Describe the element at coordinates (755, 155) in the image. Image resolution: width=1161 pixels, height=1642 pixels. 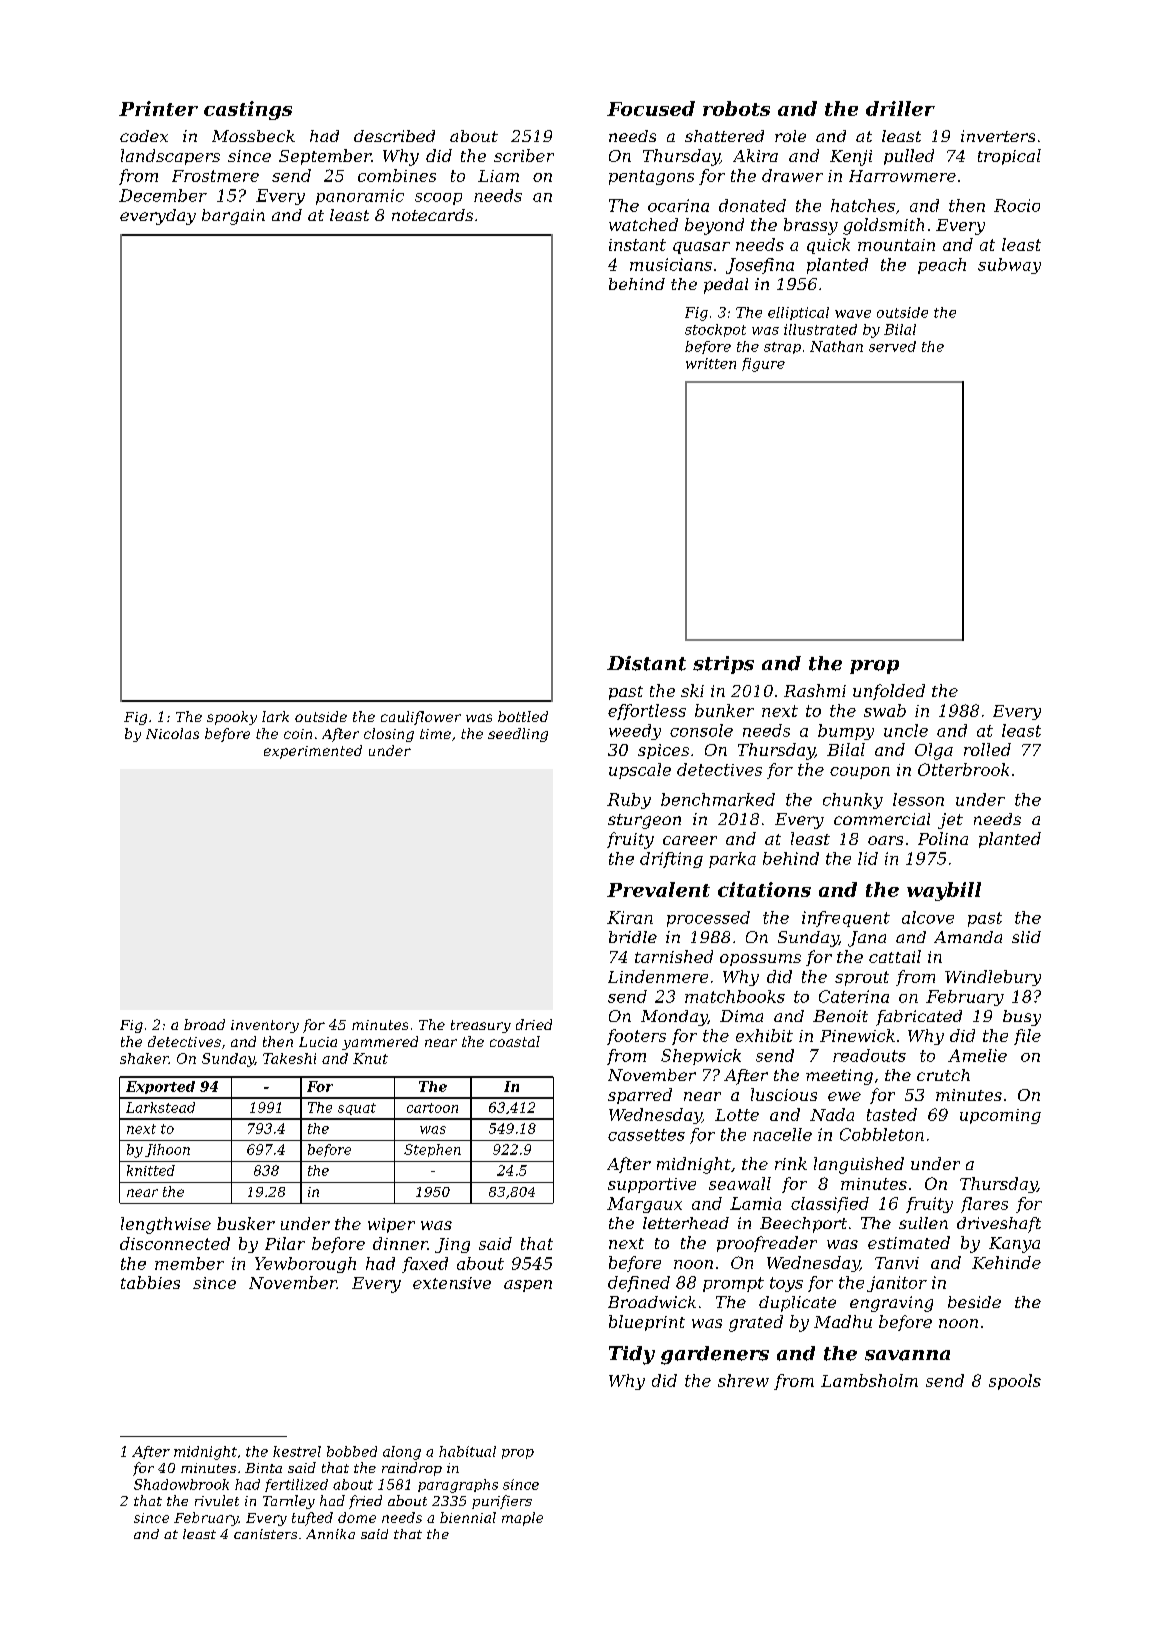
I see `Akira` at that location.
